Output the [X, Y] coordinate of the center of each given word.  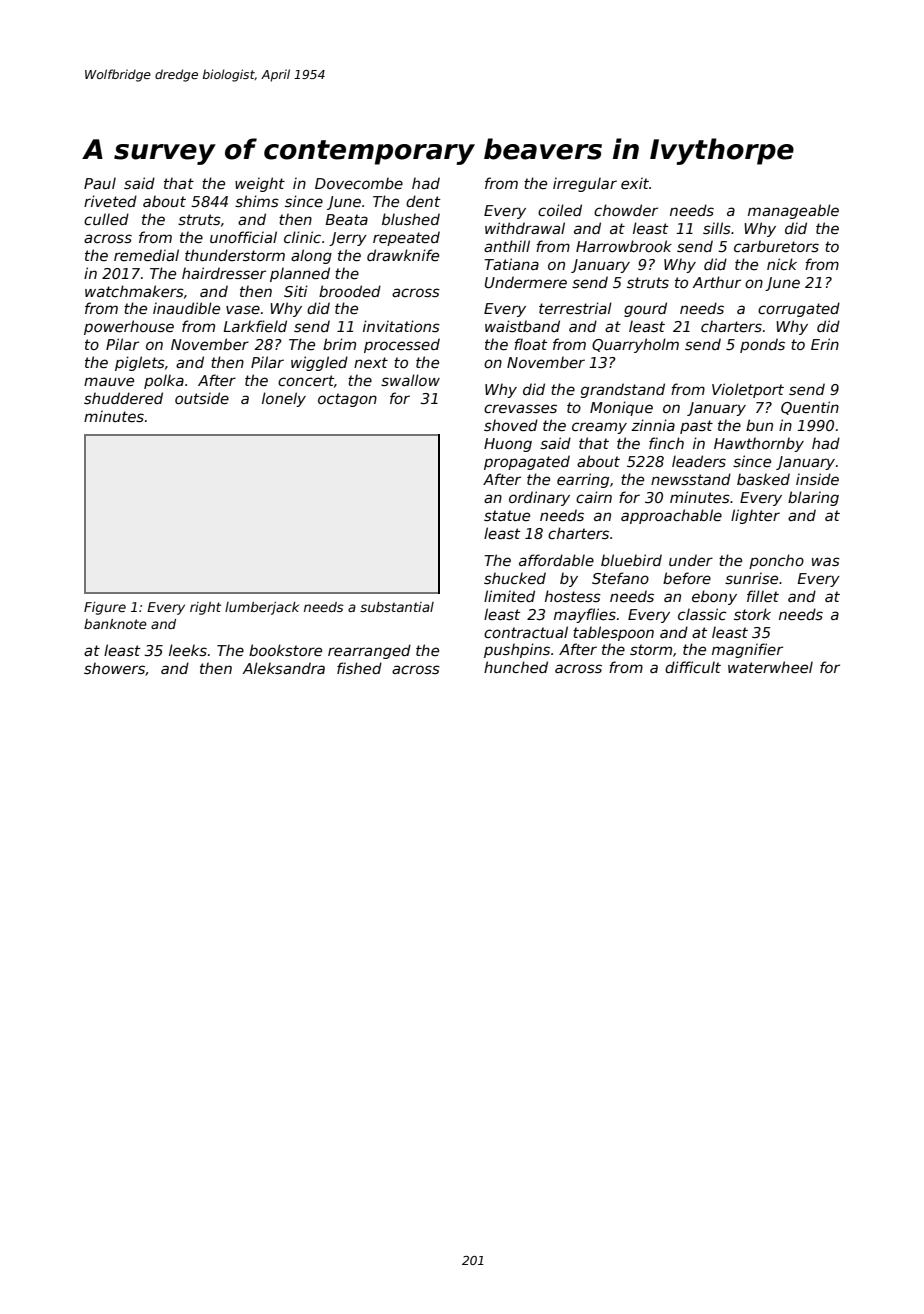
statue [507, 515]
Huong [508, 445]
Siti [296, 291]
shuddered [123, 398]
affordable [556, 560]
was [826, 561]
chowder [626, 210]
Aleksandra [283, 668]
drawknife [403, 255]
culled [106, 219]
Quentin [810, 408]
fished [359, 668]
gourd [645, 309]
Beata [346, 219]
